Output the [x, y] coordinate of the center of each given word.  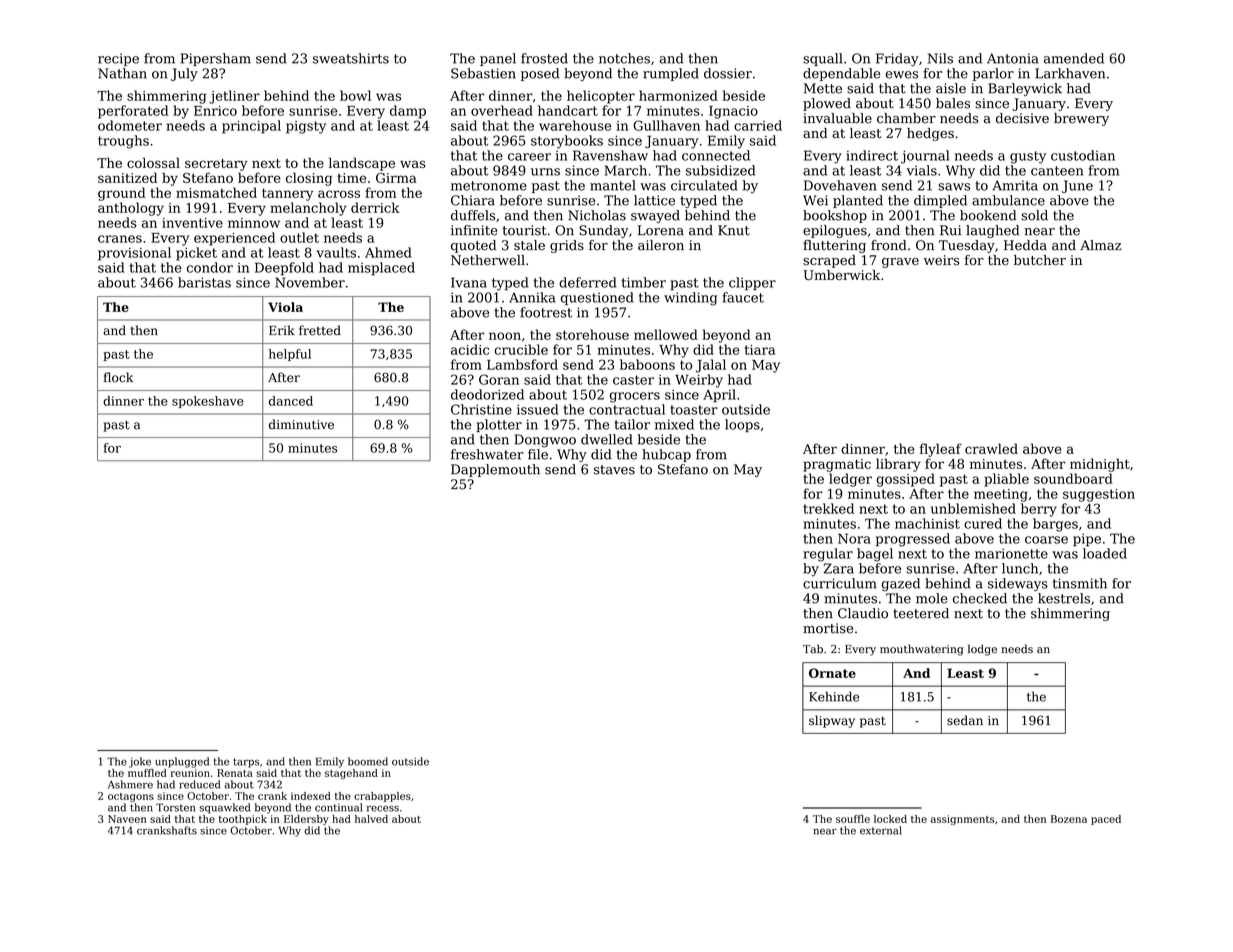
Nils [940, 58]
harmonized [678, 95]
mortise [828, 628]
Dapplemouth [495, 470]
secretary [216, 165]
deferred [587, 282]
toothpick [243, 820]
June [1077, 186]
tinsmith [1080, 583]
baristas [204, 282]
